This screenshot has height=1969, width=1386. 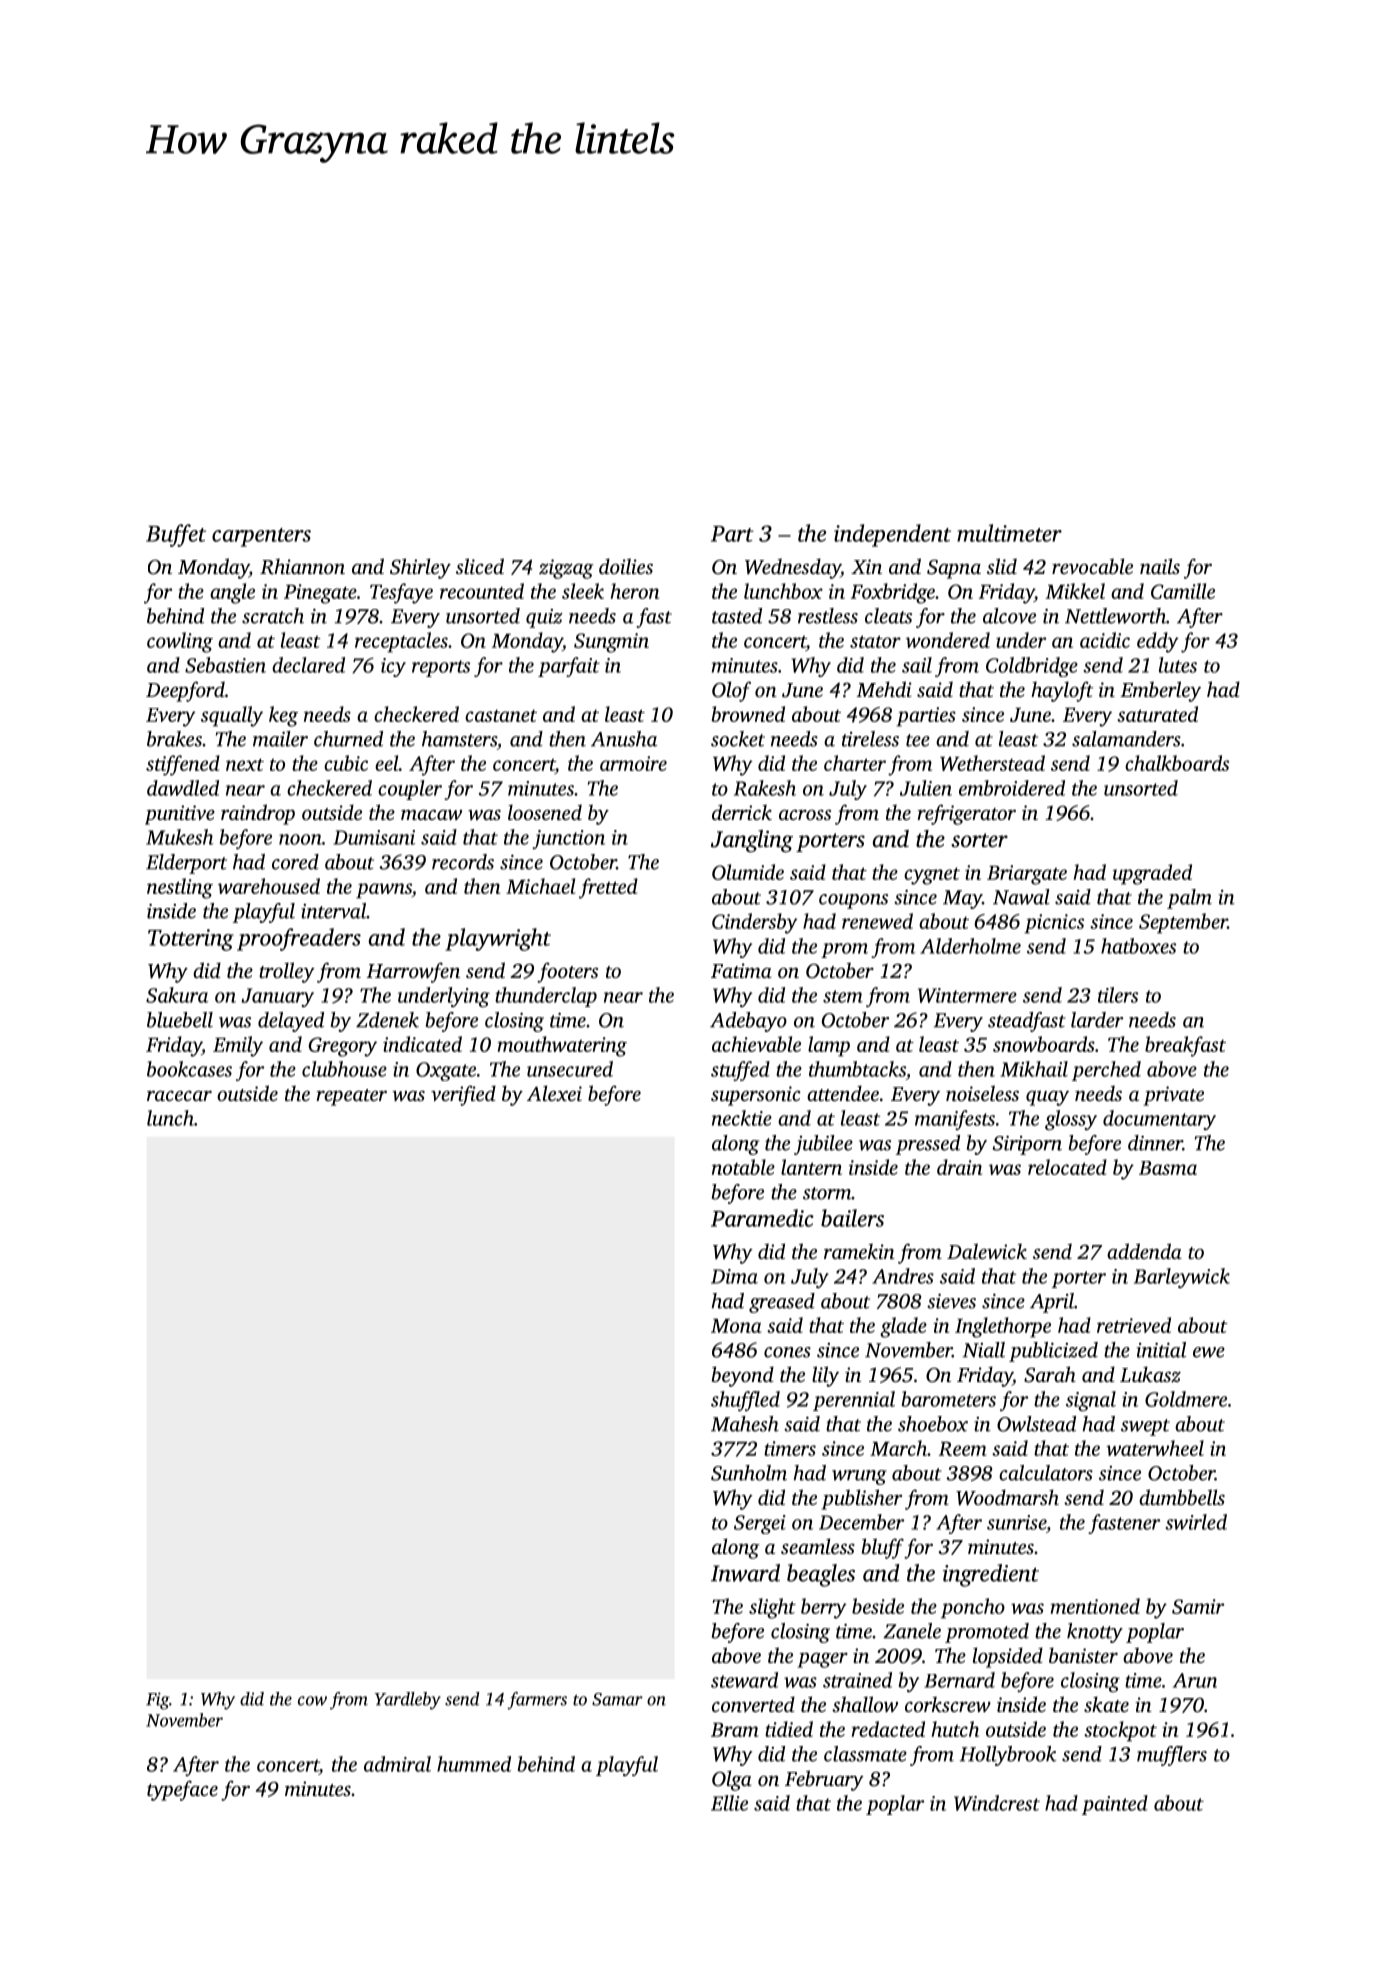 What do you see at coordinates (1150, 1374) in the screenshot?
I see `Lukasz` at bounding box center [1150, 1374].
